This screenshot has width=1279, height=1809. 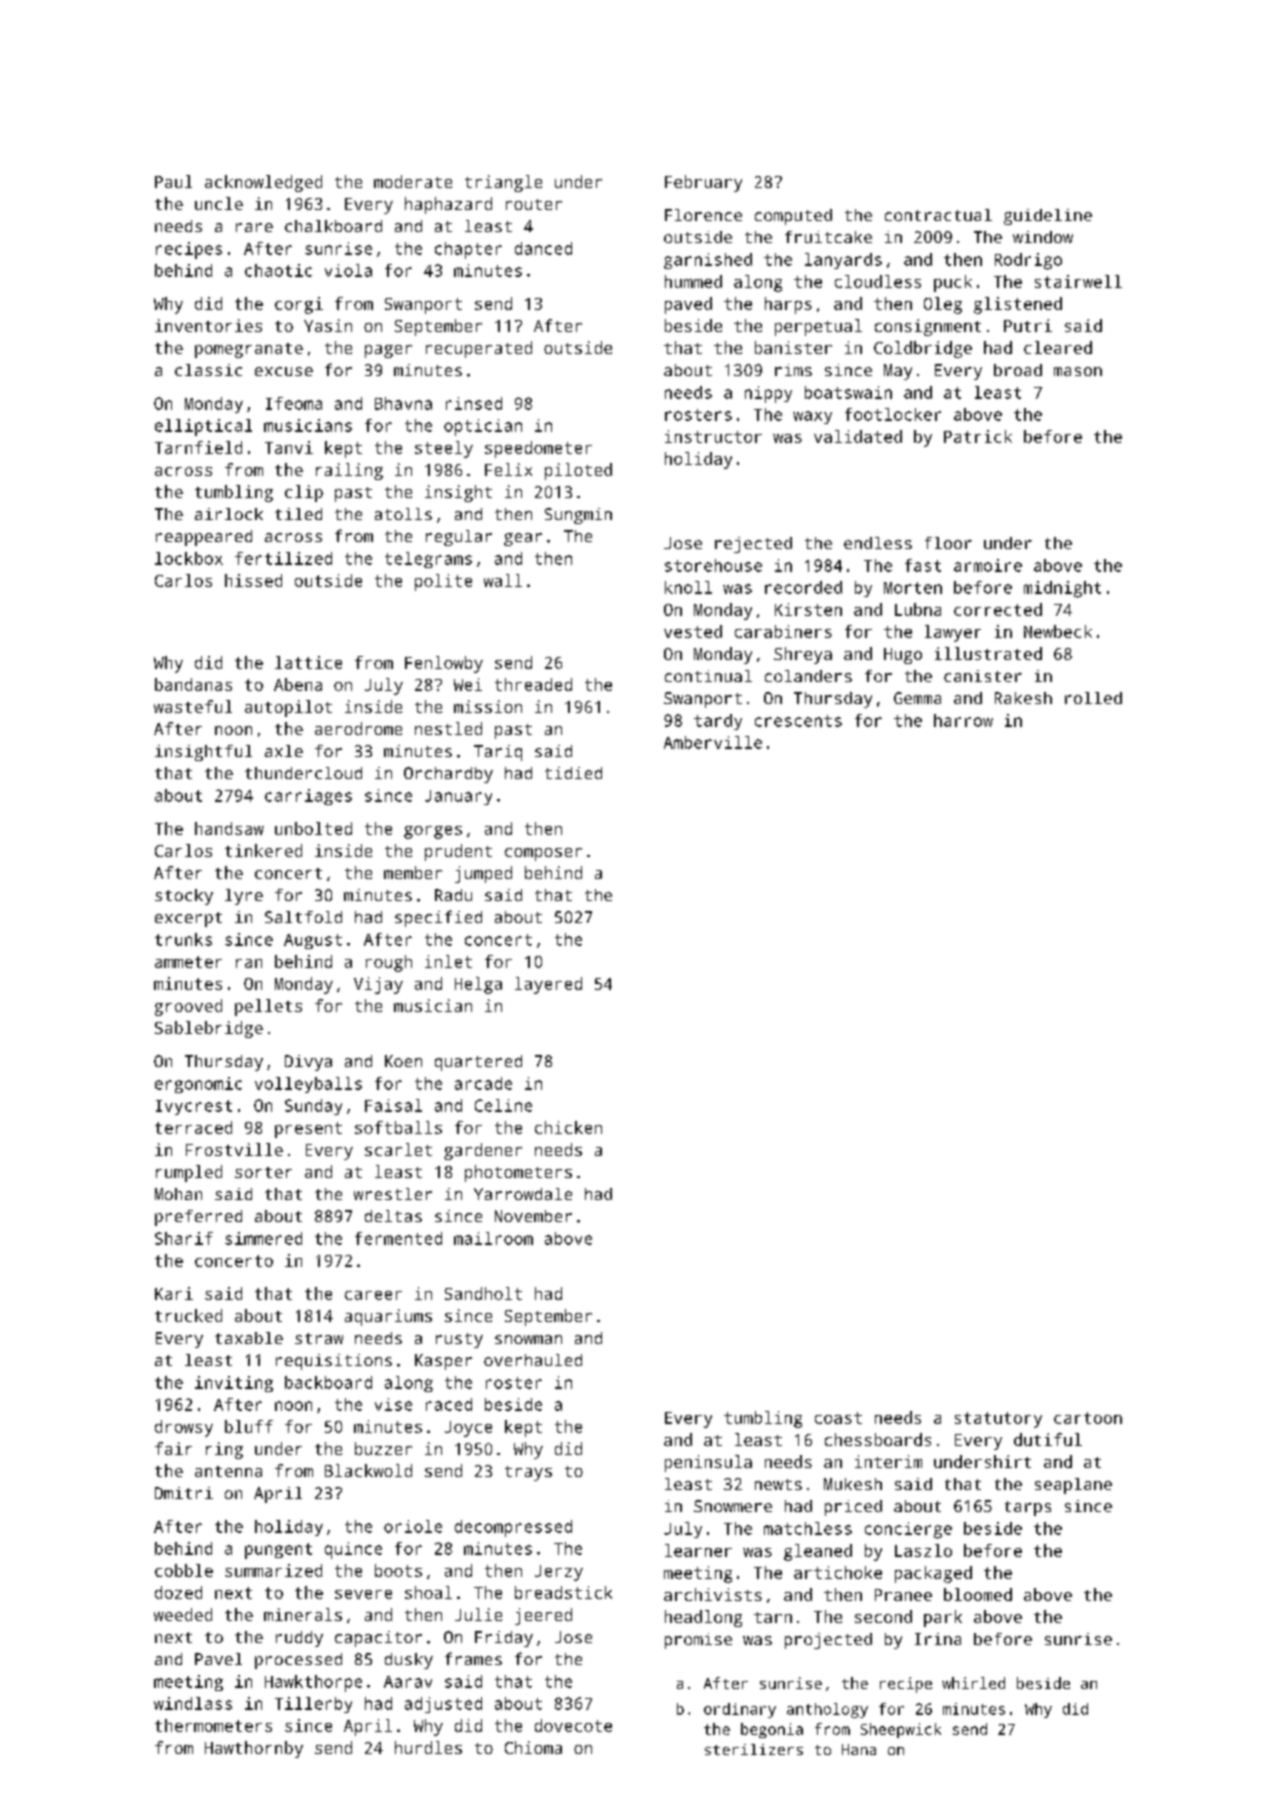 I want to click on guideline, so click(x=1048, y=217).
